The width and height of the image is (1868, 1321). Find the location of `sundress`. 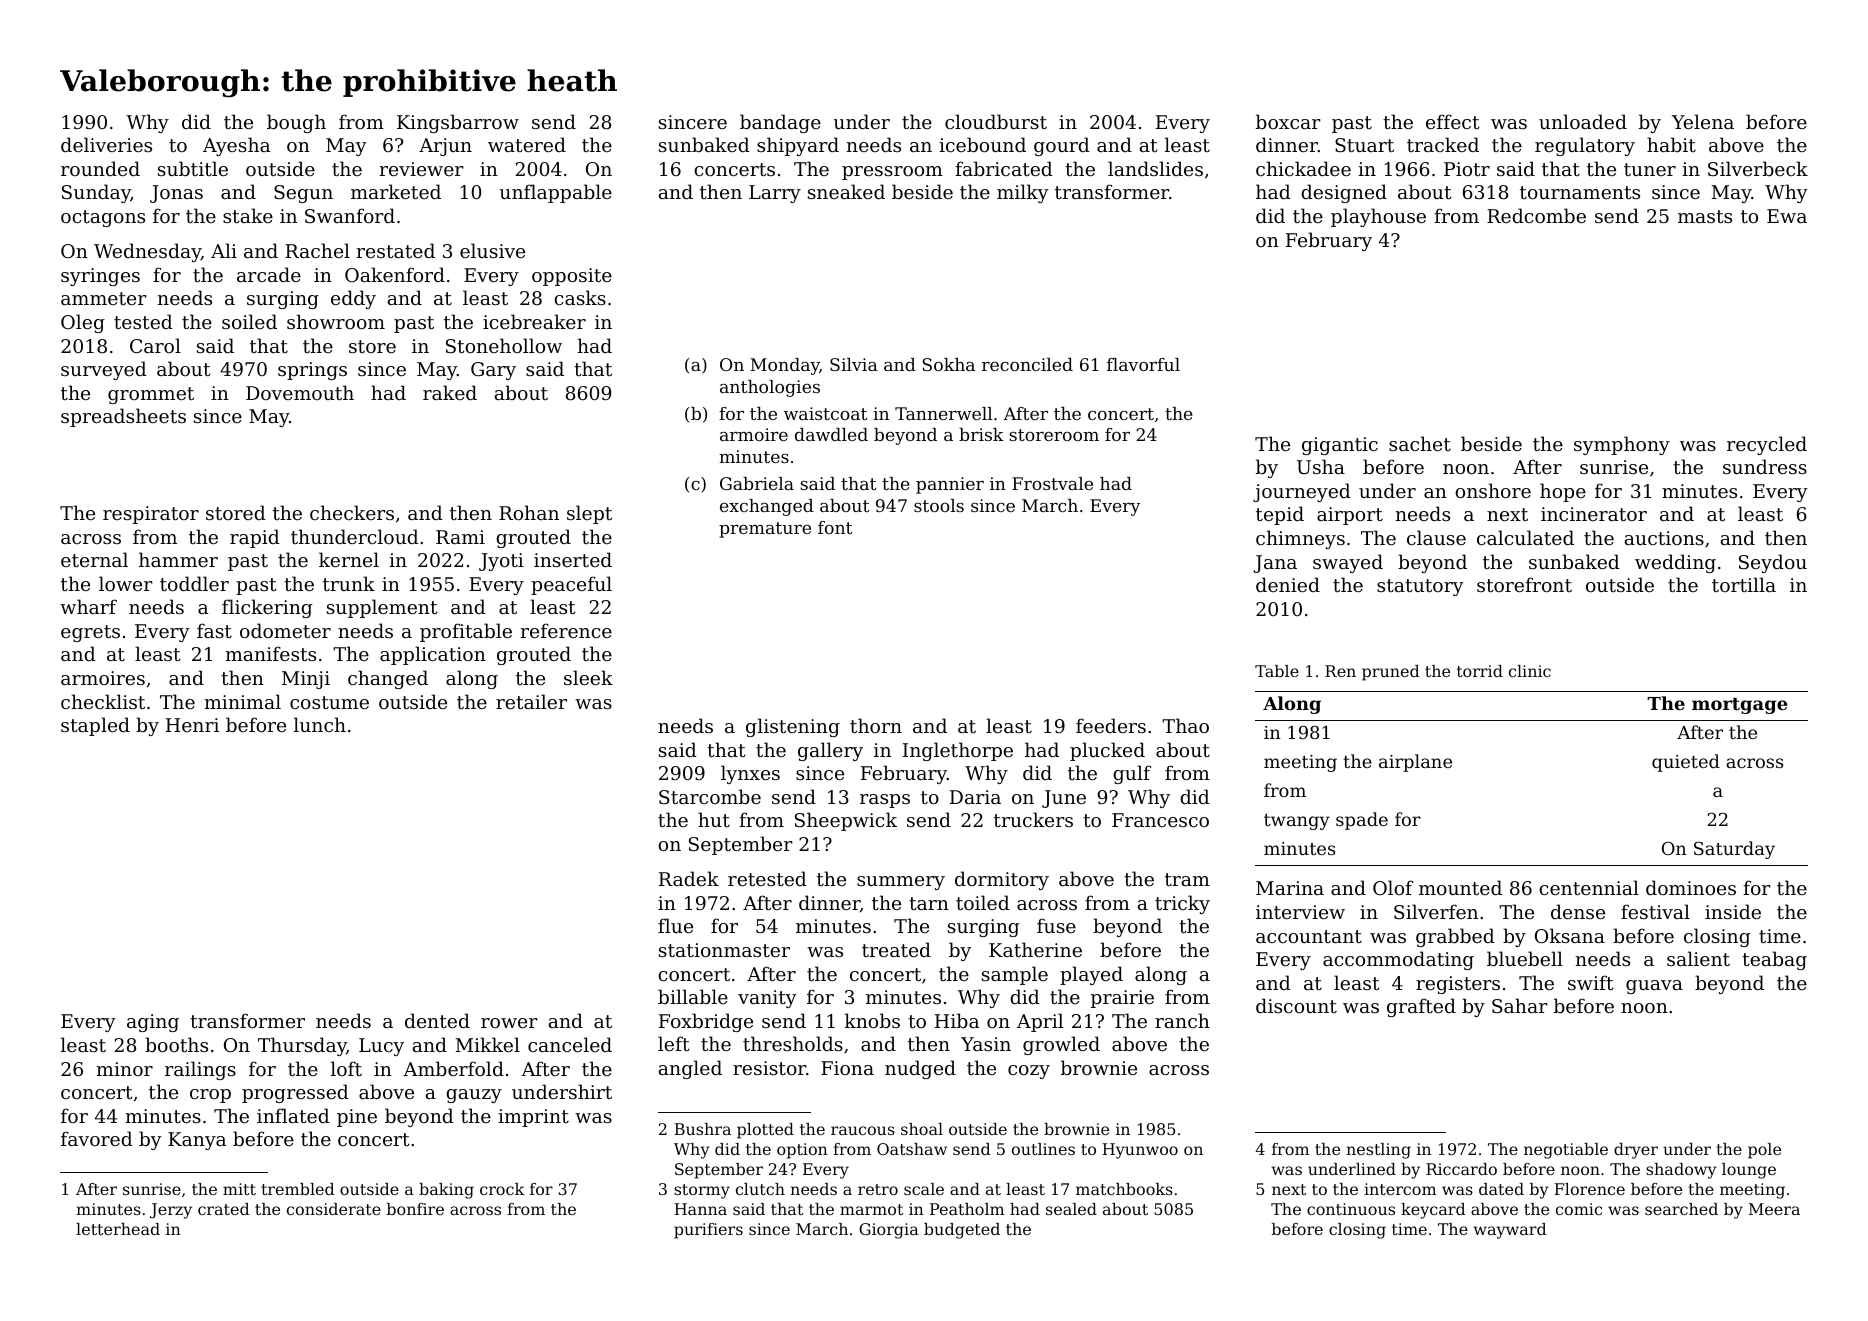

sundress is located at coordinates (1765, 466).
